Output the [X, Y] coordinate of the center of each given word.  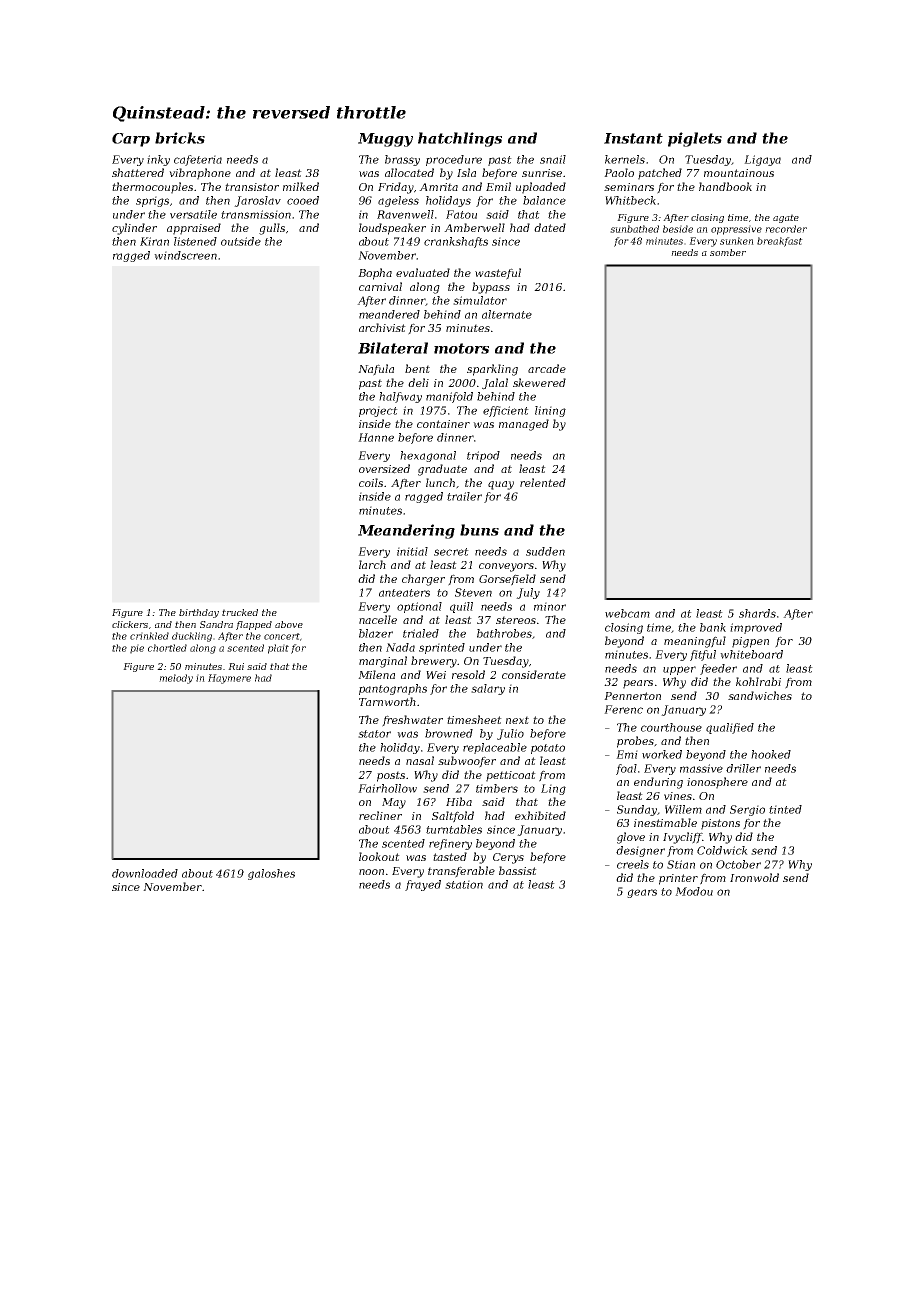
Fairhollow [387, 788]
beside [678, 229]
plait [278, 649]
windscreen [185, 255]
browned [449, 733]
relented [543, 482]
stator [374, 734]
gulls [272, 229]
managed [524, 425]
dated [550, 227]
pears [638, 684]
